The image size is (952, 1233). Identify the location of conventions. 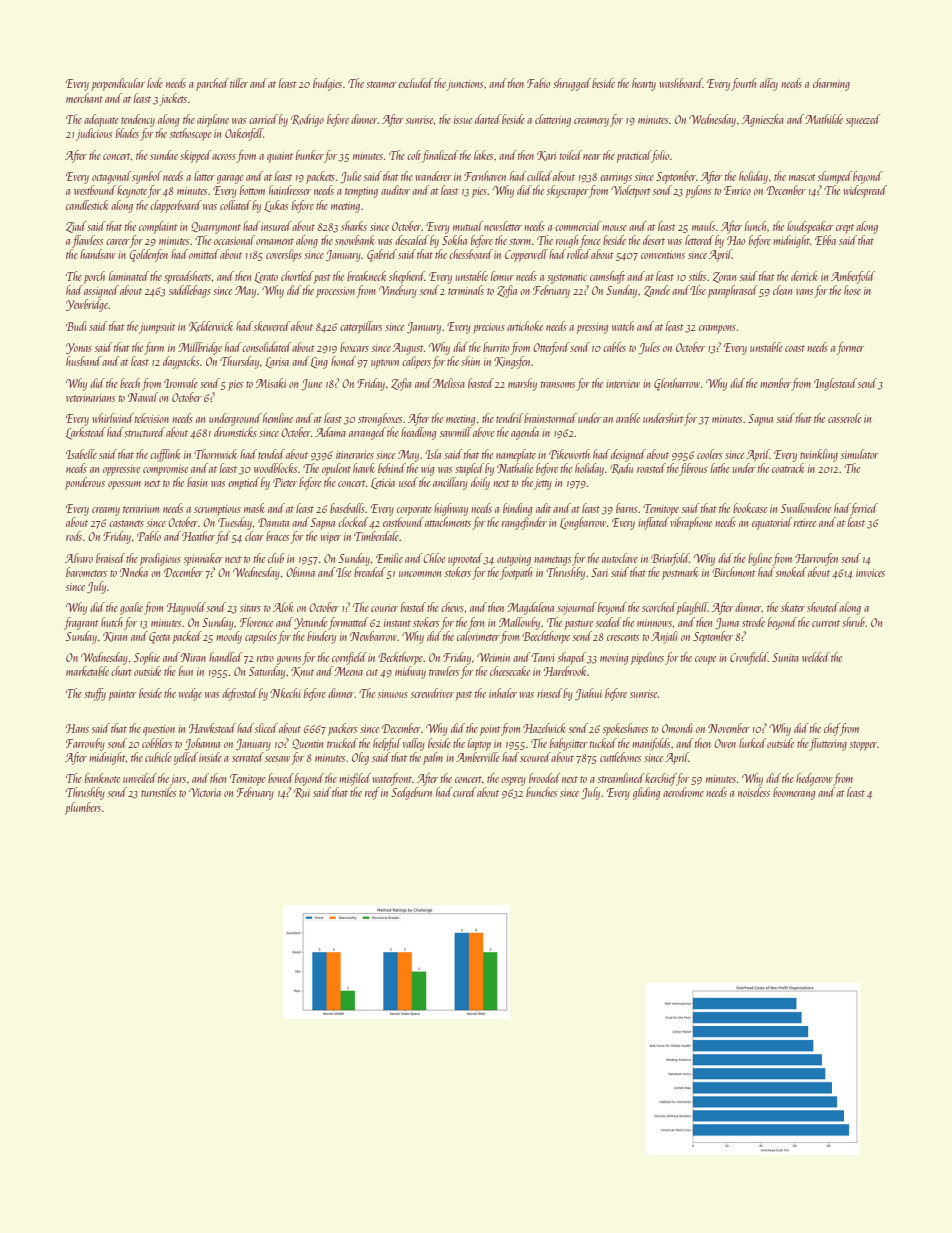
(663, 255).
